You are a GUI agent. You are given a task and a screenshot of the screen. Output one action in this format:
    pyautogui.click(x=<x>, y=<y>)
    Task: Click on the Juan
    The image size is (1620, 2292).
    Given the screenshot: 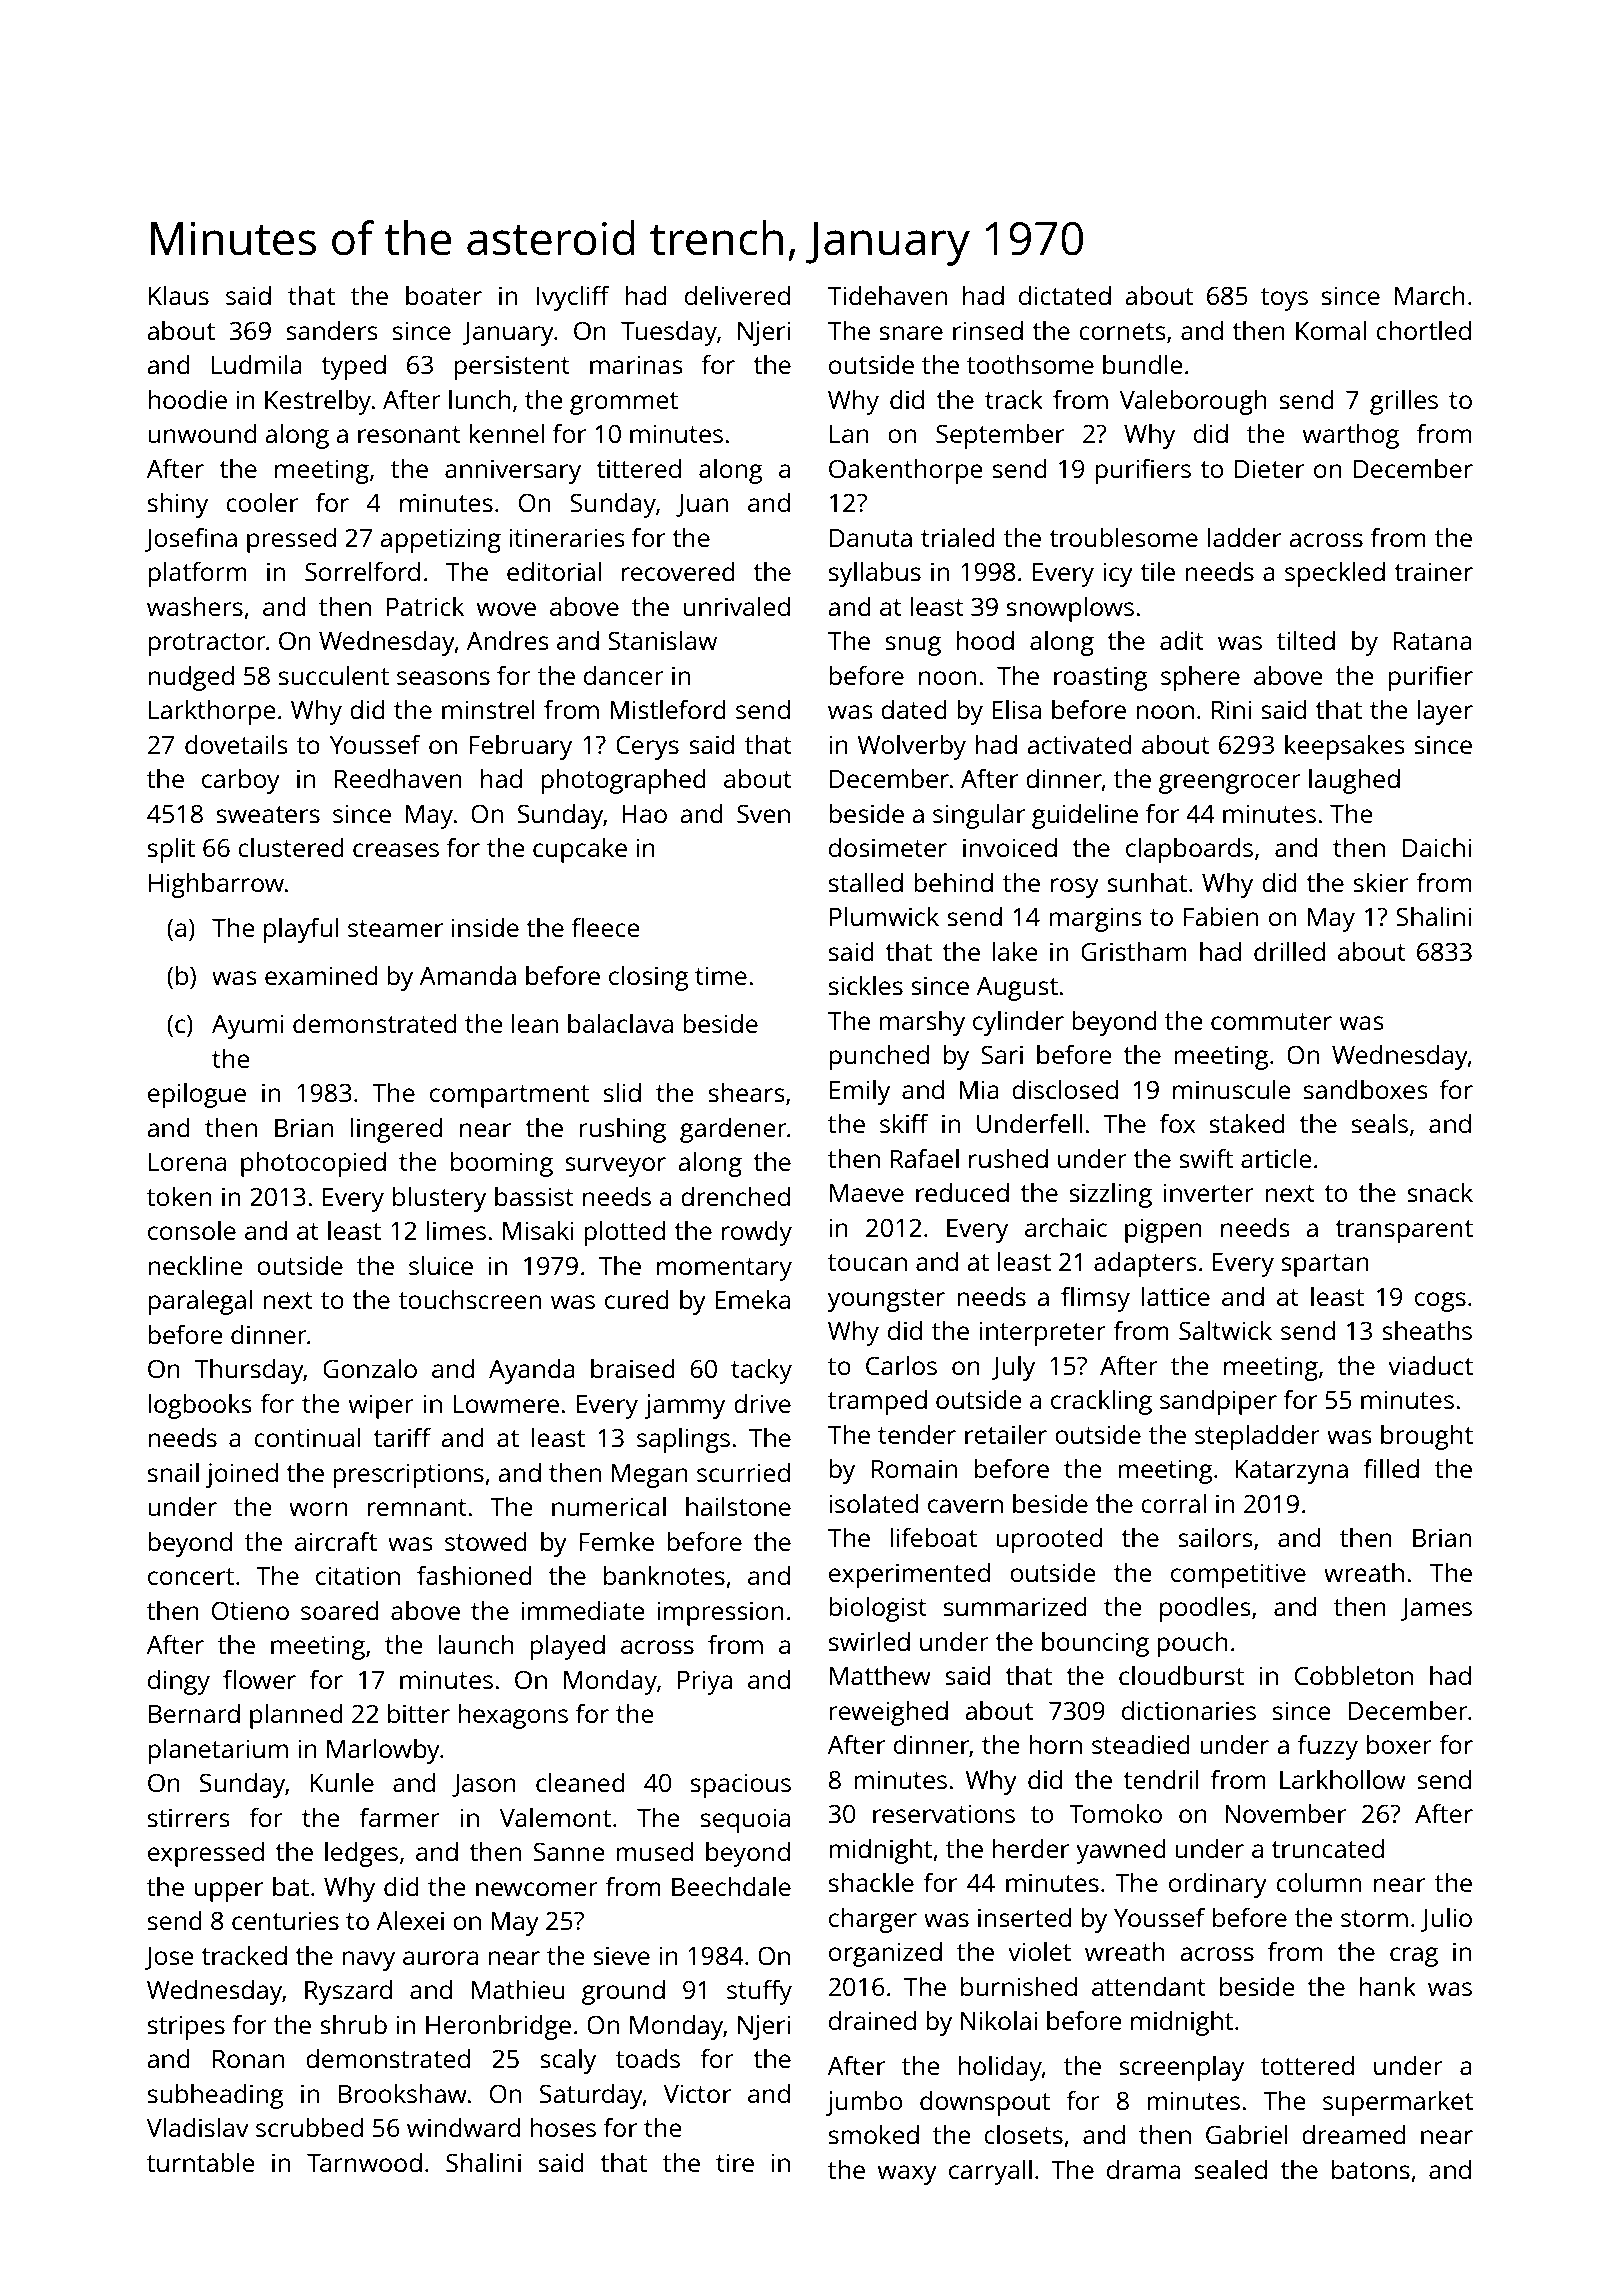 What is the action you would take?
    pyautogui.click(x=702, y=505)
